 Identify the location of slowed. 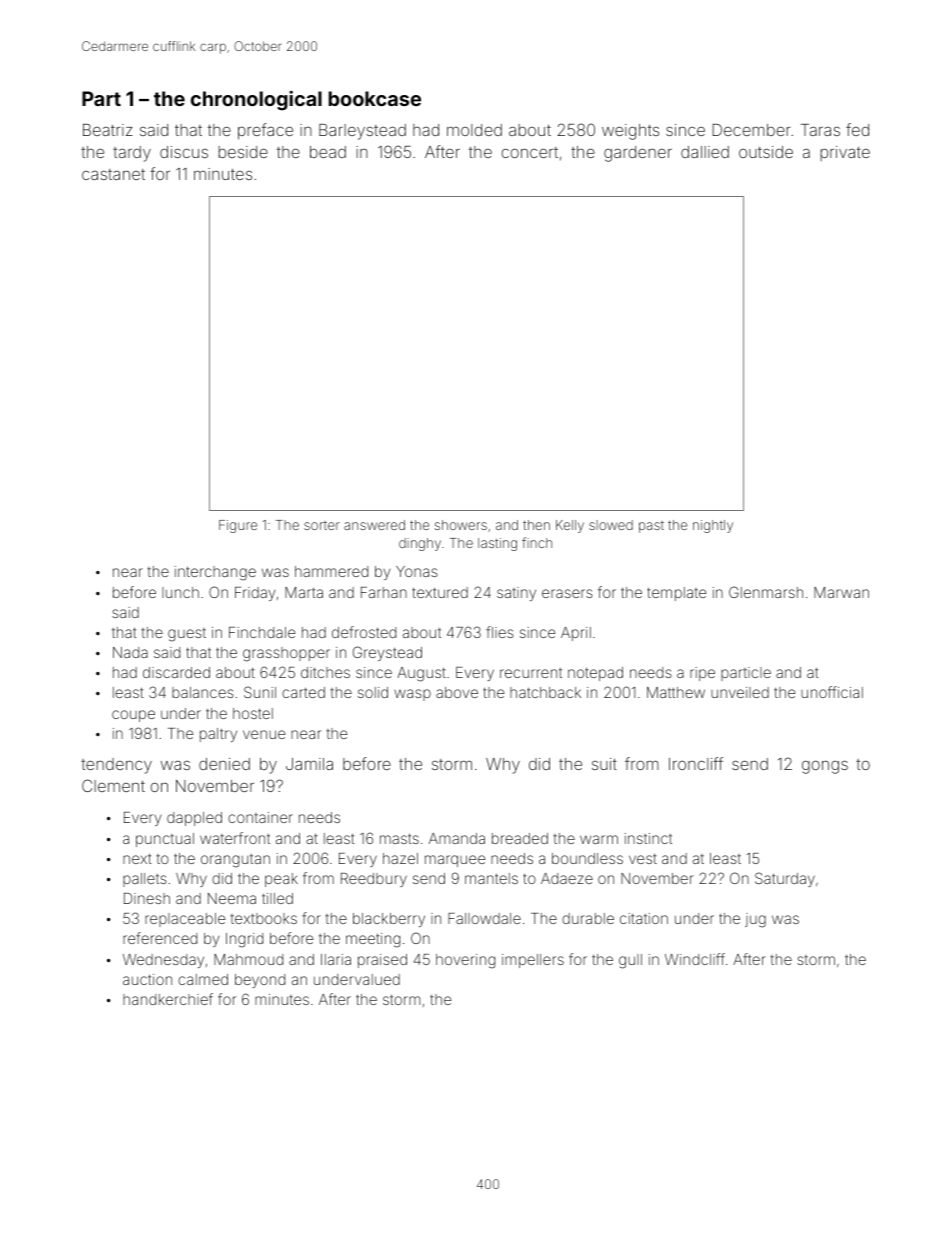
(611, 525).
